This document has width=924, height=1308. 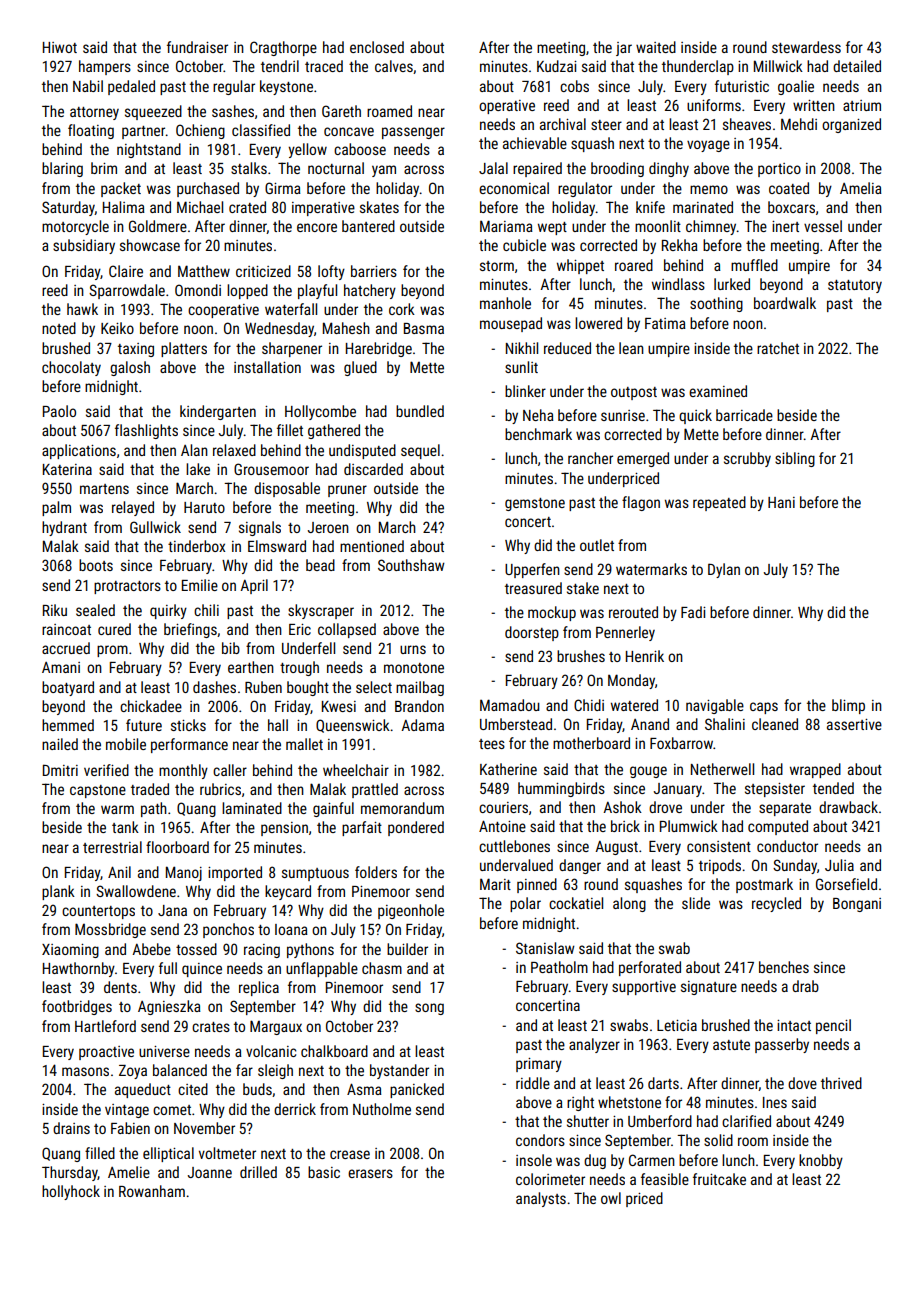 What do you see at coordinates (631, 681) in the document?
I see `Monday` at bounding box center [631, 681].
